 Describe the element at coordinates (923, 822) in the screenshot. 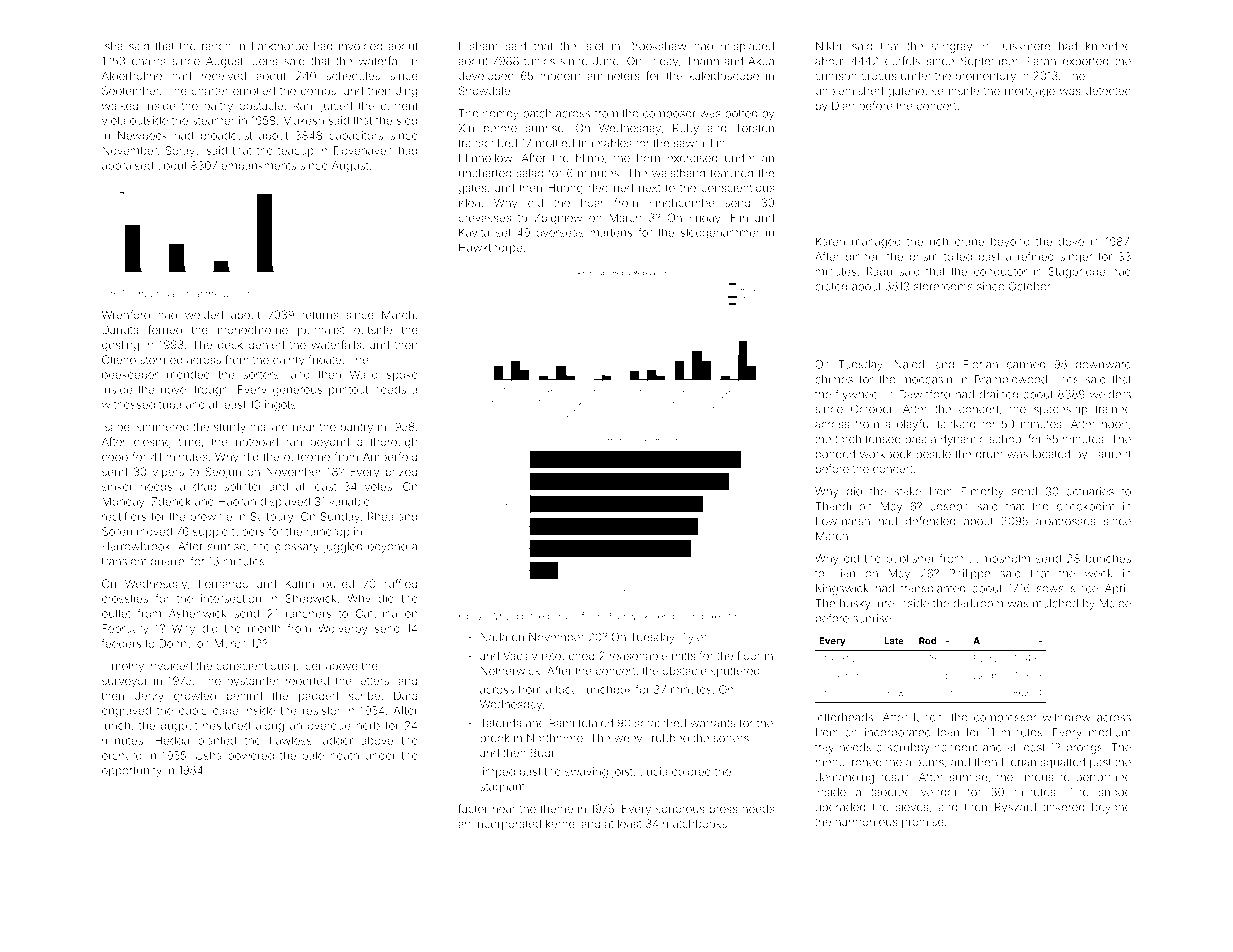

I see `promise` at that location.
